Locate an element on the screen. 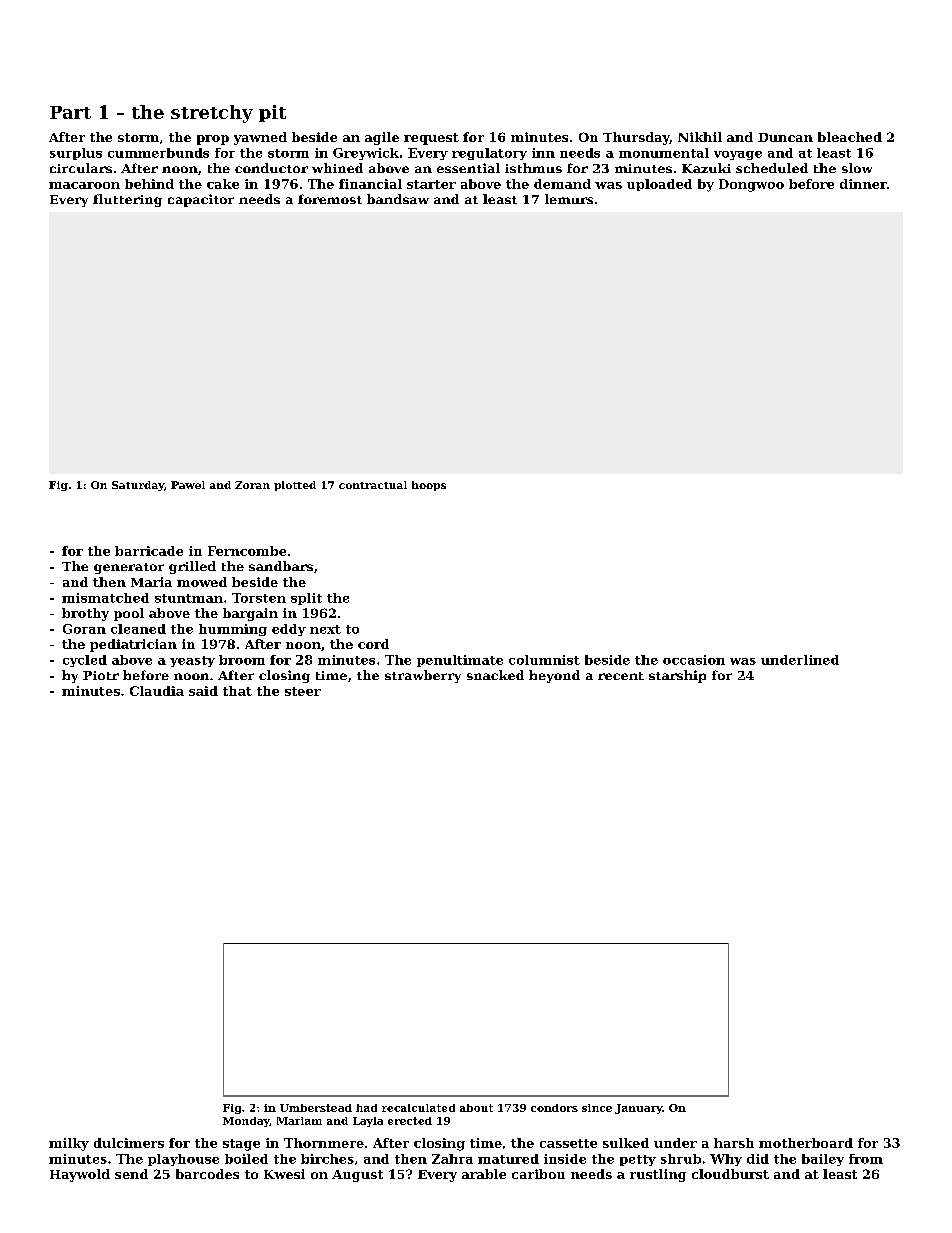 This screenshot has width=952, height=1233. starship is located at coordinates (677, 676).
